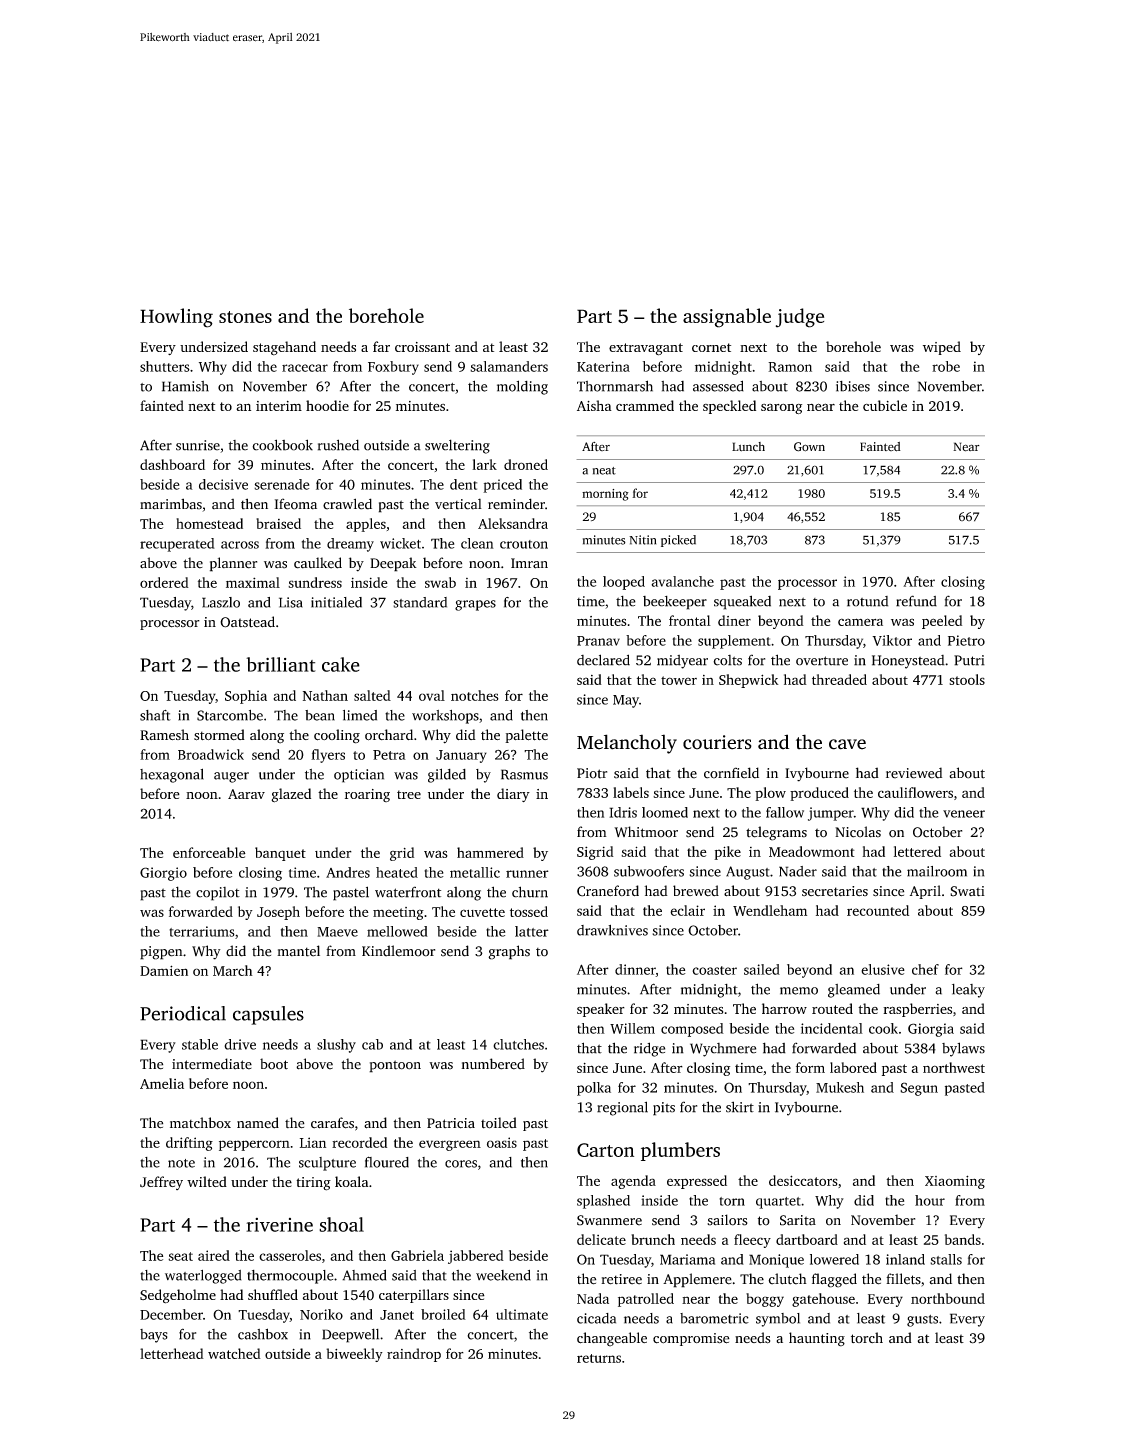  Describe the element at coordinates (964, 814) in the screenshot. I see `veneer` at that location.
